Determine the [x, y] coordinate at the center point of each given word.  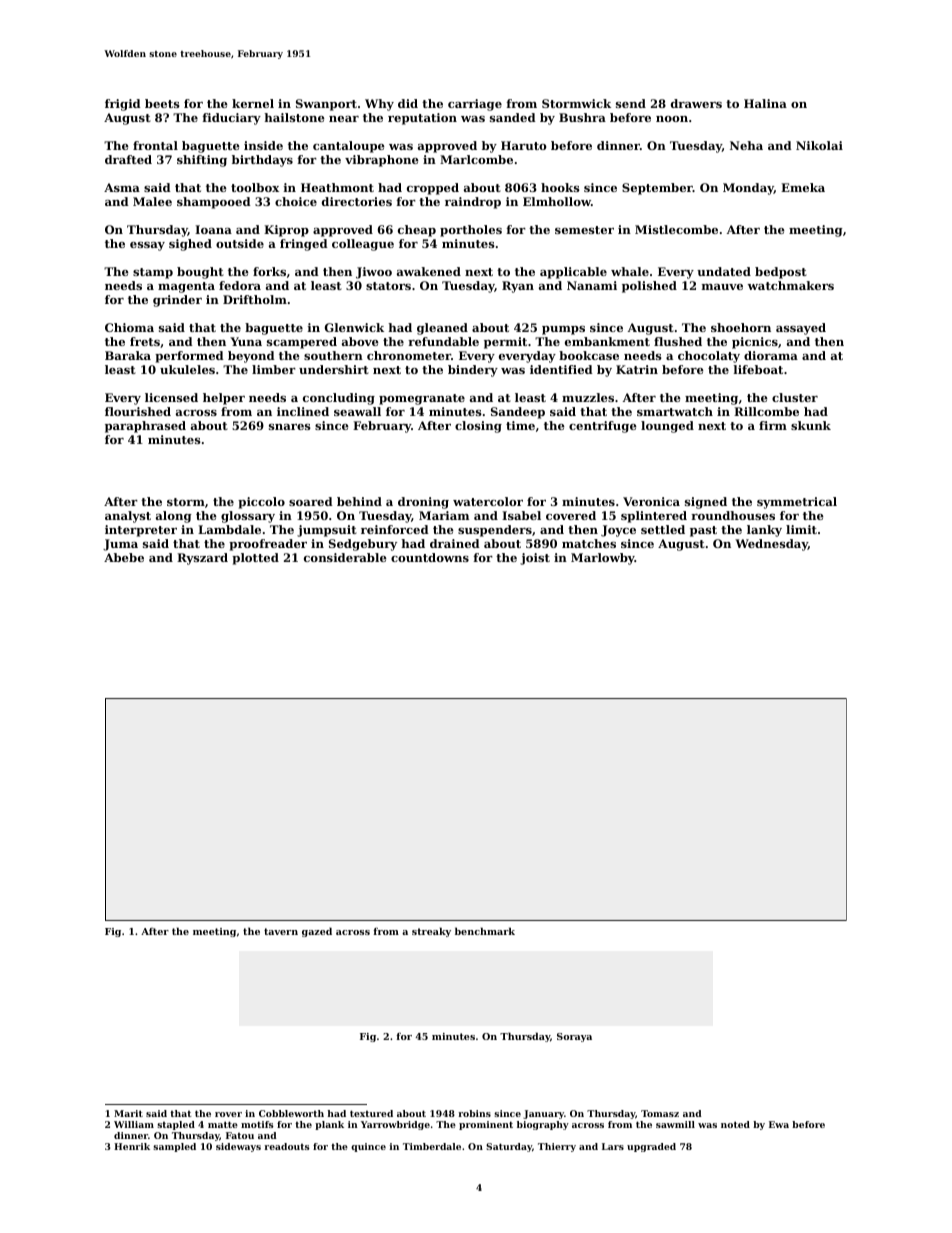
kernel [253, 103]
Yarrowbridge [395, 1125]
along [174, 517]
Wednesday [771, 545]
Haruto [523, 145]
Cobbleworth [291, 1113]
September [657, 189]
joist [535, 559]
